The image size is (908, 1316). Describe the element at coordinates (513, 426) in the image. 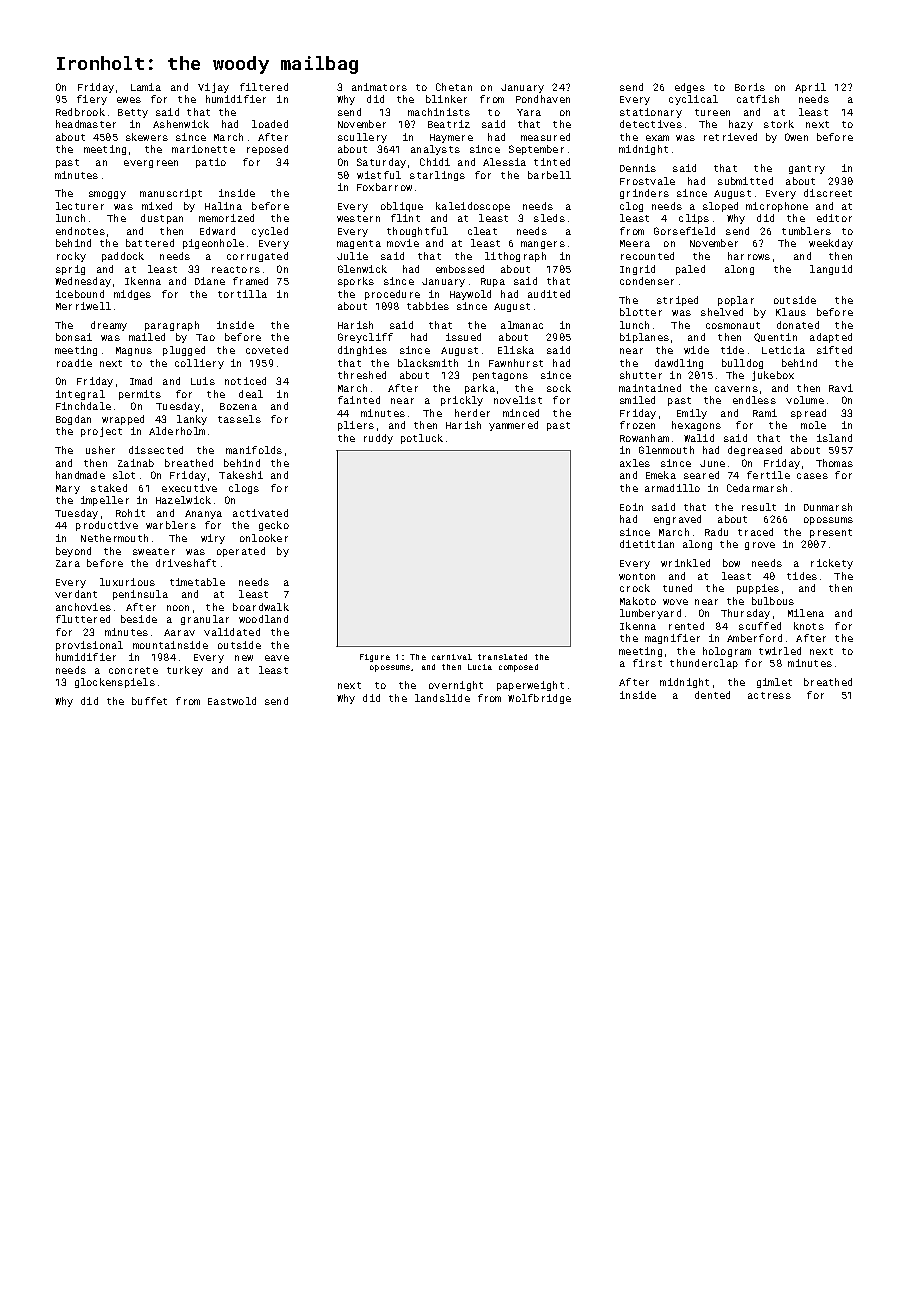

I see `yammered` at that location.
